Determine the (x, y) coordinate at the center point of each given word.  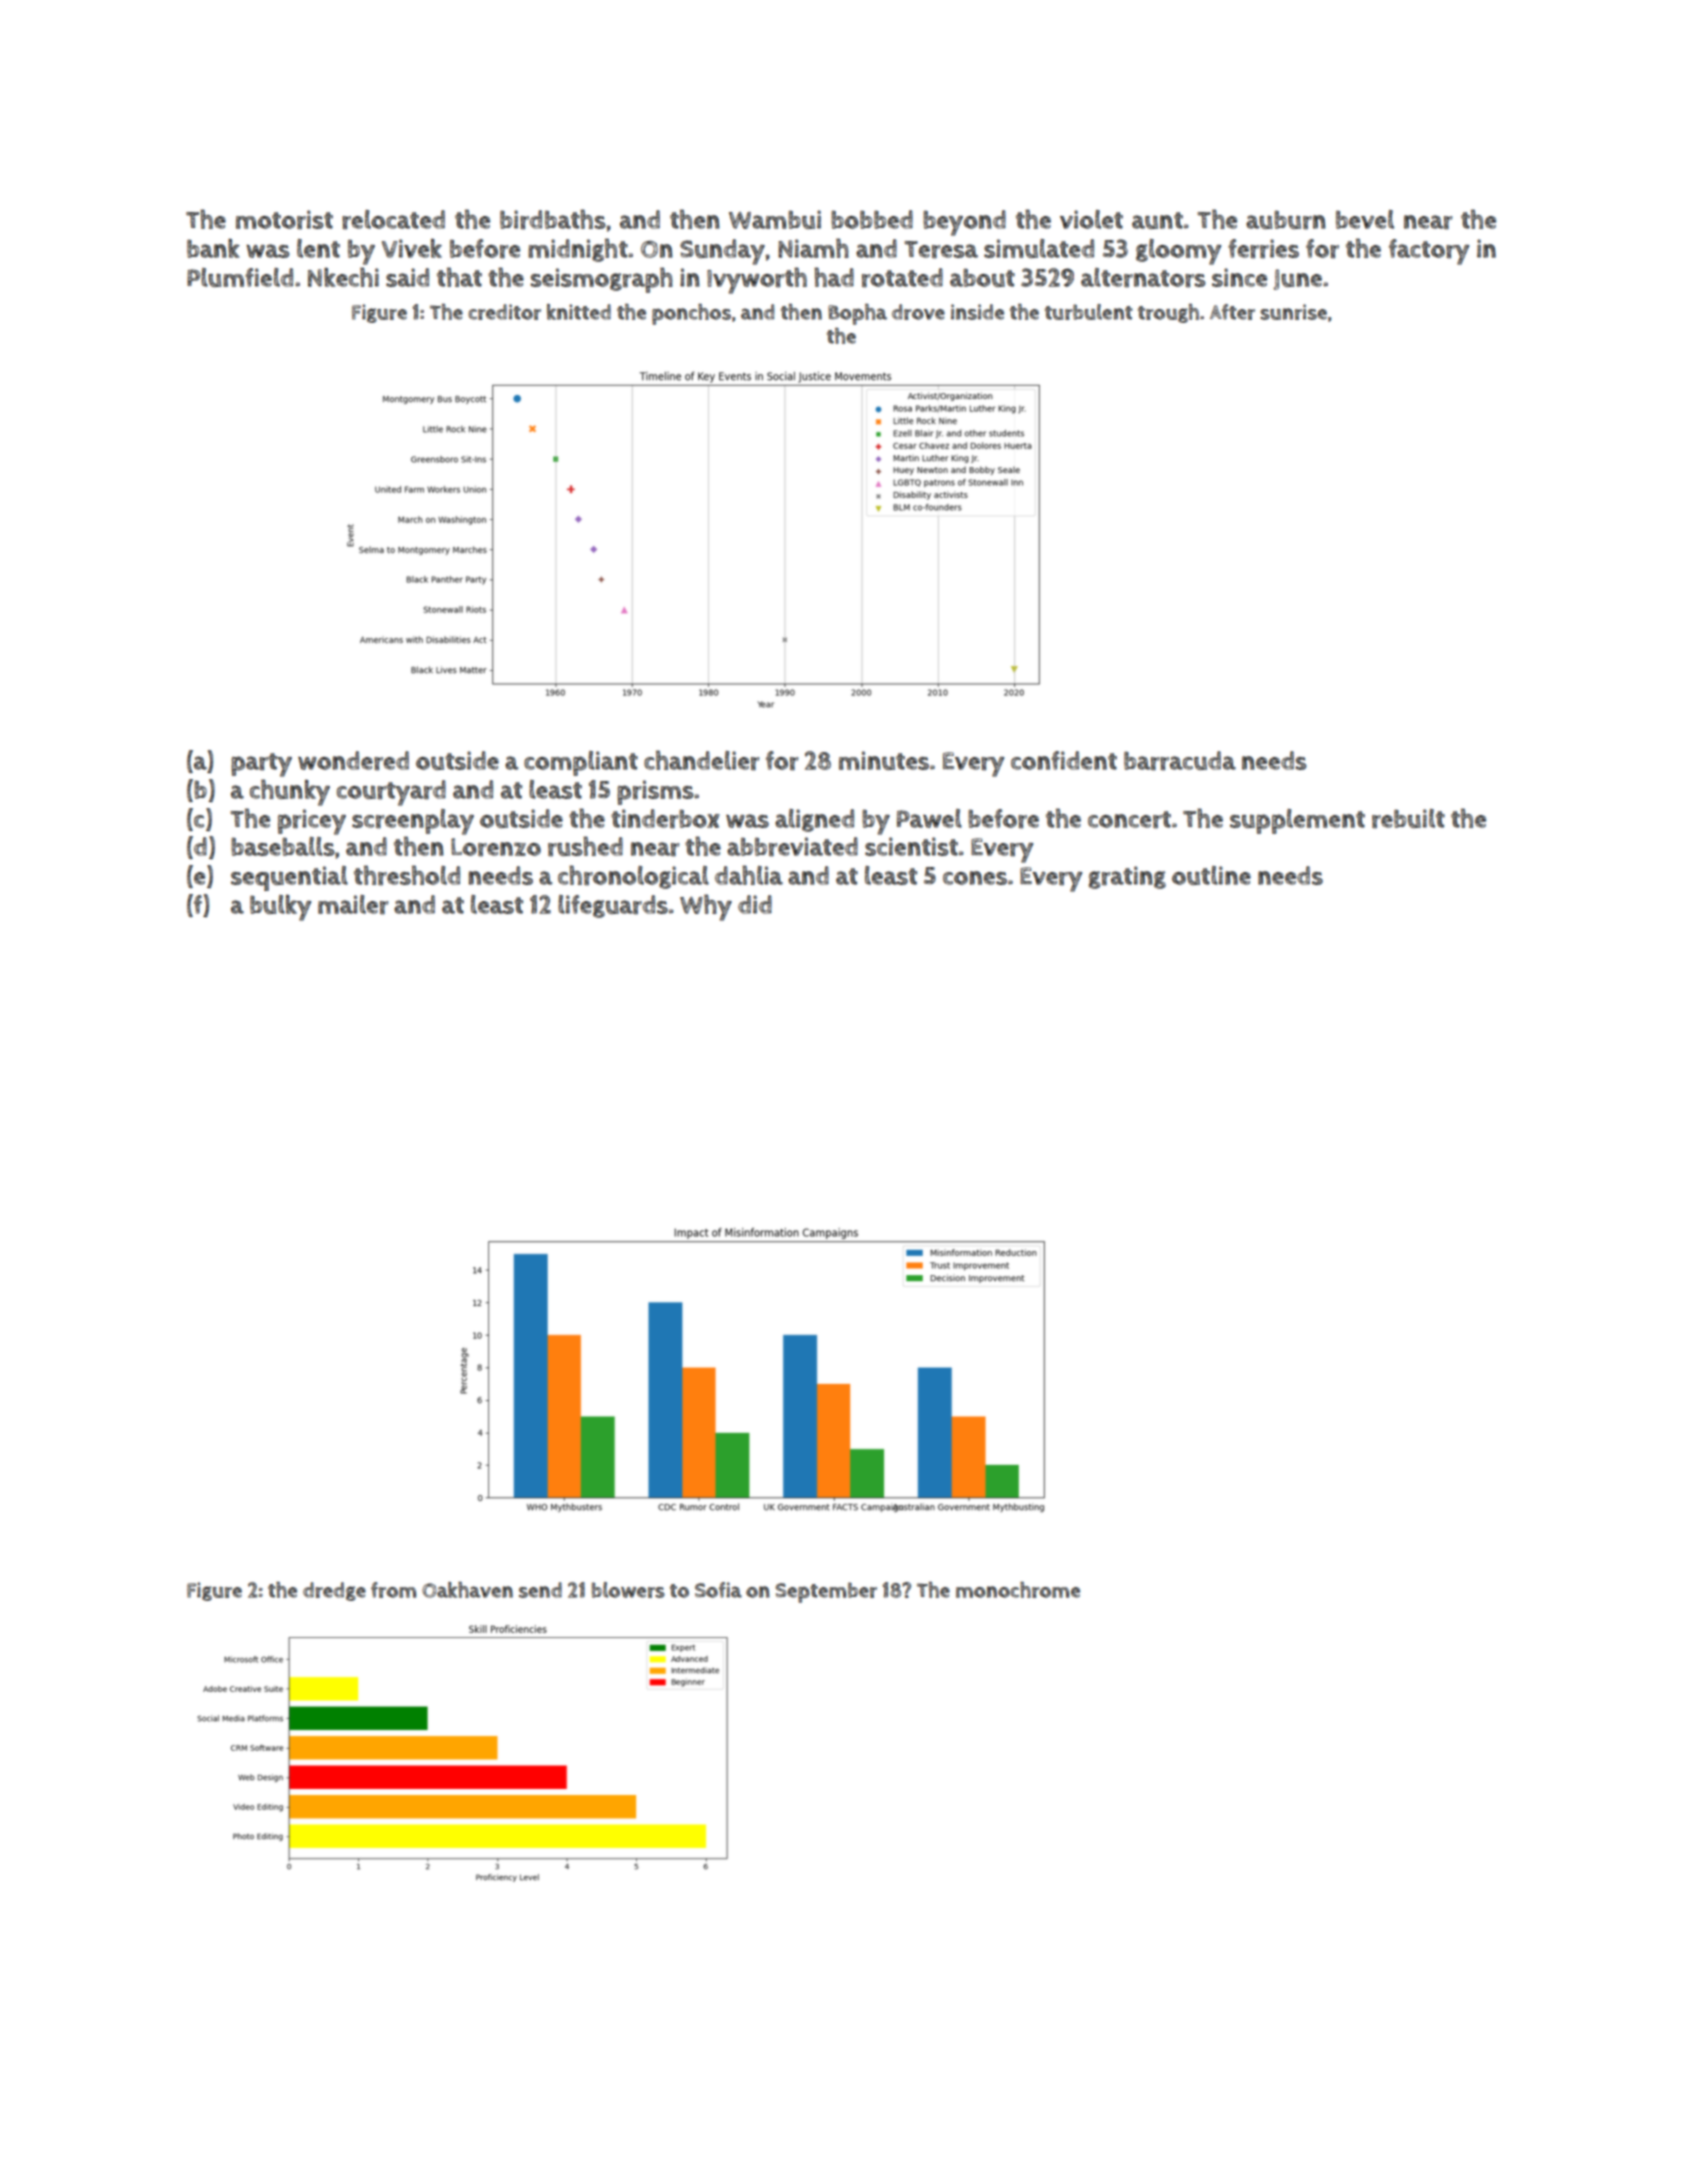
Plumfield (240, 277)
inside (977, 312)
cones (975, 878)
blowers (628, 1590)
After (1232, 312)
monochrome (1018, 1590)
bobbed (872, 219)
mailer (353, 905)
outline (1211, 875)
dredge (334, 1591)
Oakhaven (467, 1590)
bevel (1365, 219)
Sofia (718, 1590)
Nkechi (343, 277)
